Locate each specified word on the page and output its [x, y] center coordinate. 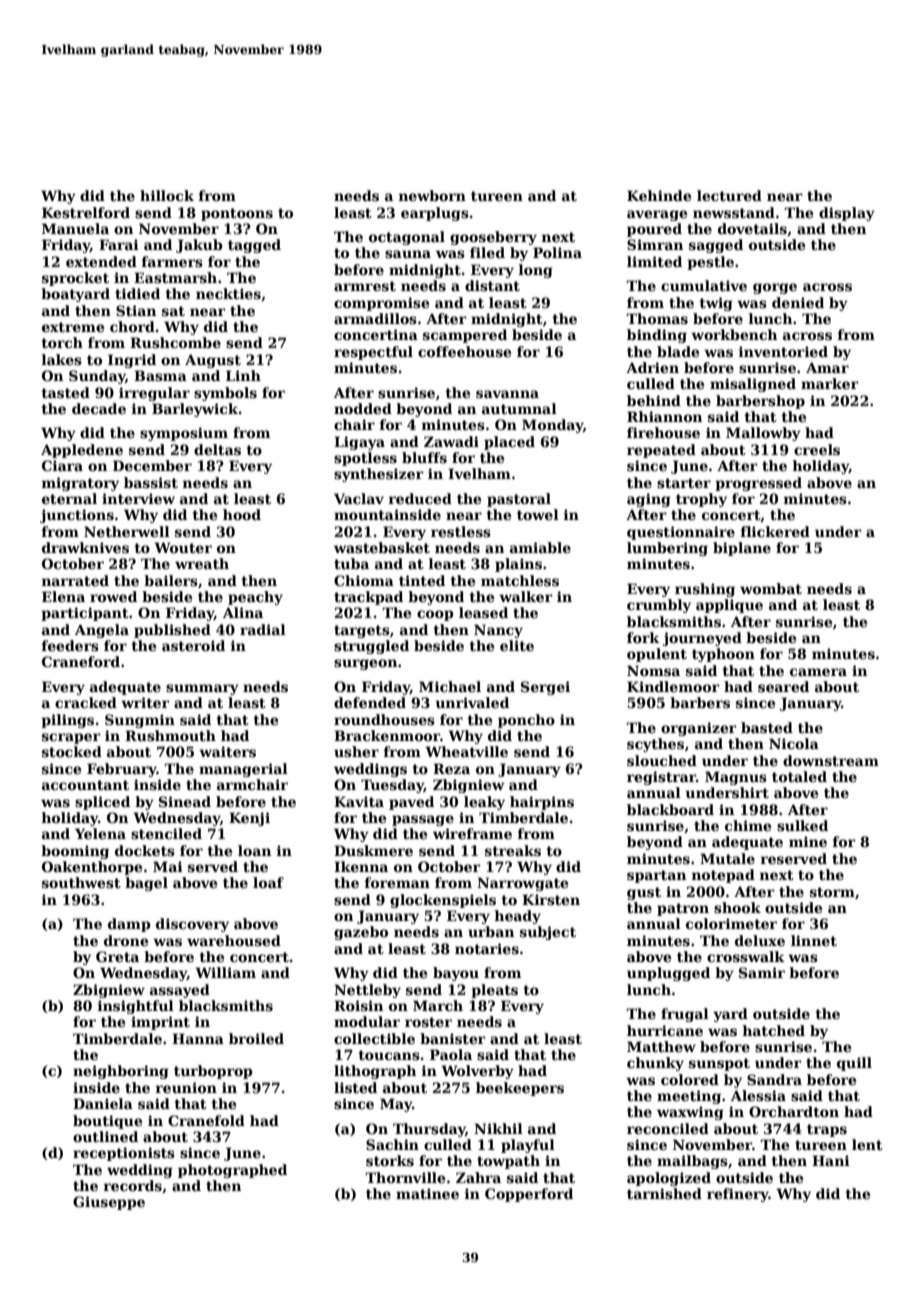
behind [654, 400]
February [122, 770]
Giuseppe [109, 1203]
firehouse [663, 432]
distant [492, 285]
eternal [69, 498]
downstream [831, 760]
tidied [137, 293]
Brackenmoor [387, 735]
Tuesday [392, 786]
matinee [427, 1193]
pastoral [519, 500]
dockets [145, 850]
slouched [662, 760]
